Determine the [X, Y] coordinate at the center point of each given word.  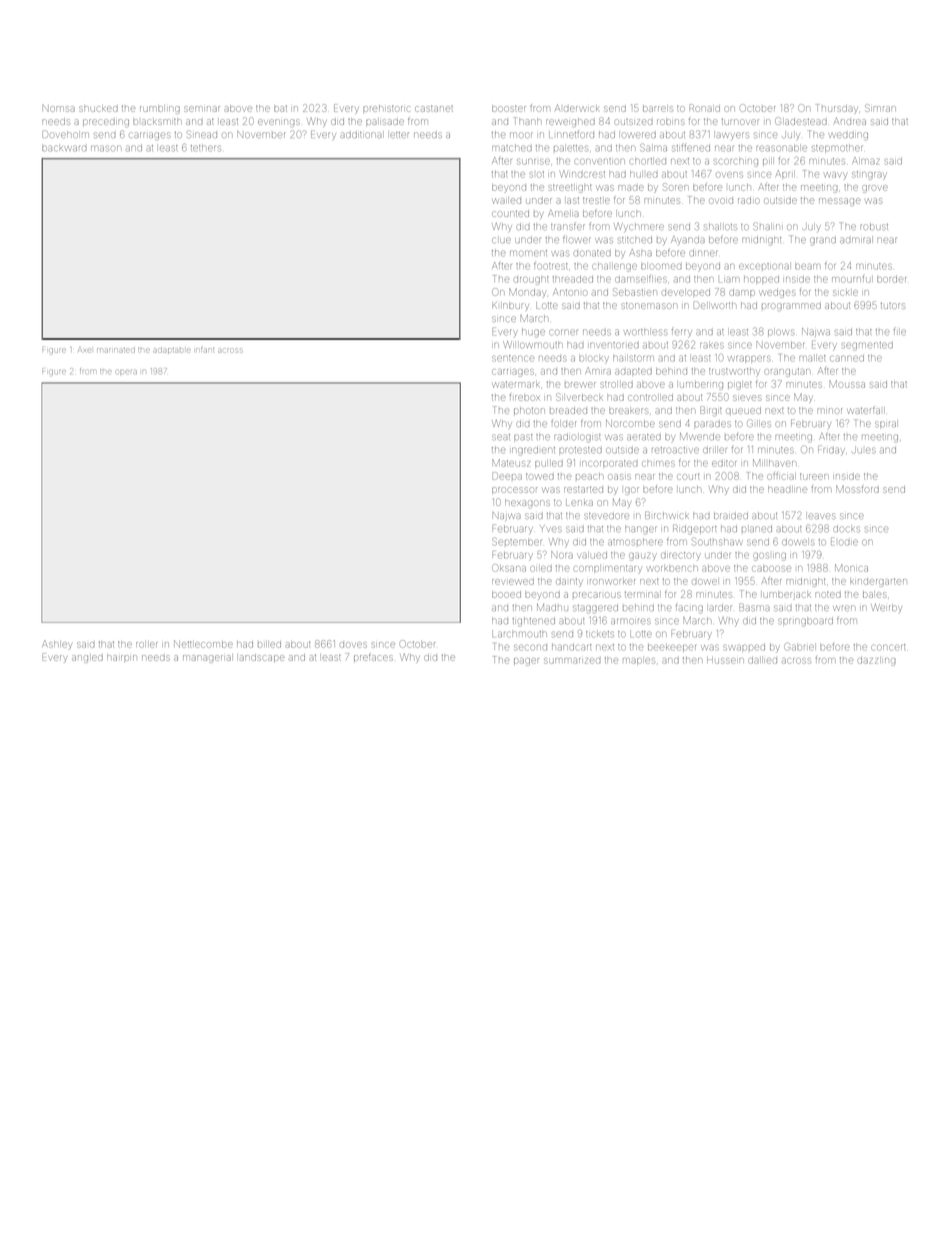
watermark [516, 384]
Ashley [57, 645]
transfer [568, 226]
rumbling [160, 110]
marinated [116, 350]
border [891, 279]
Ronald [704, 108]
